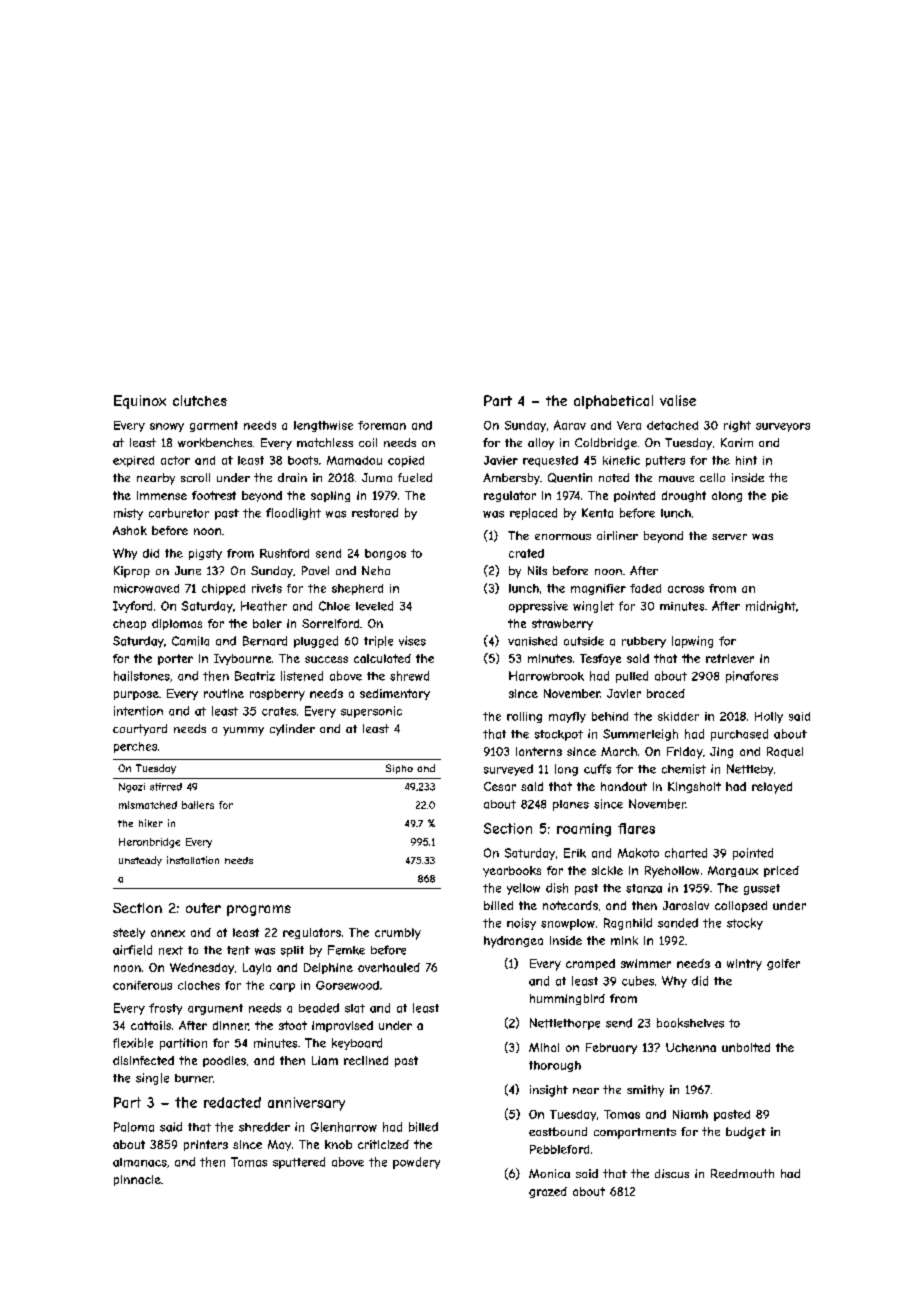  Describe the element at coordinates (678, 400) in the document. I see `valise` at that location.
